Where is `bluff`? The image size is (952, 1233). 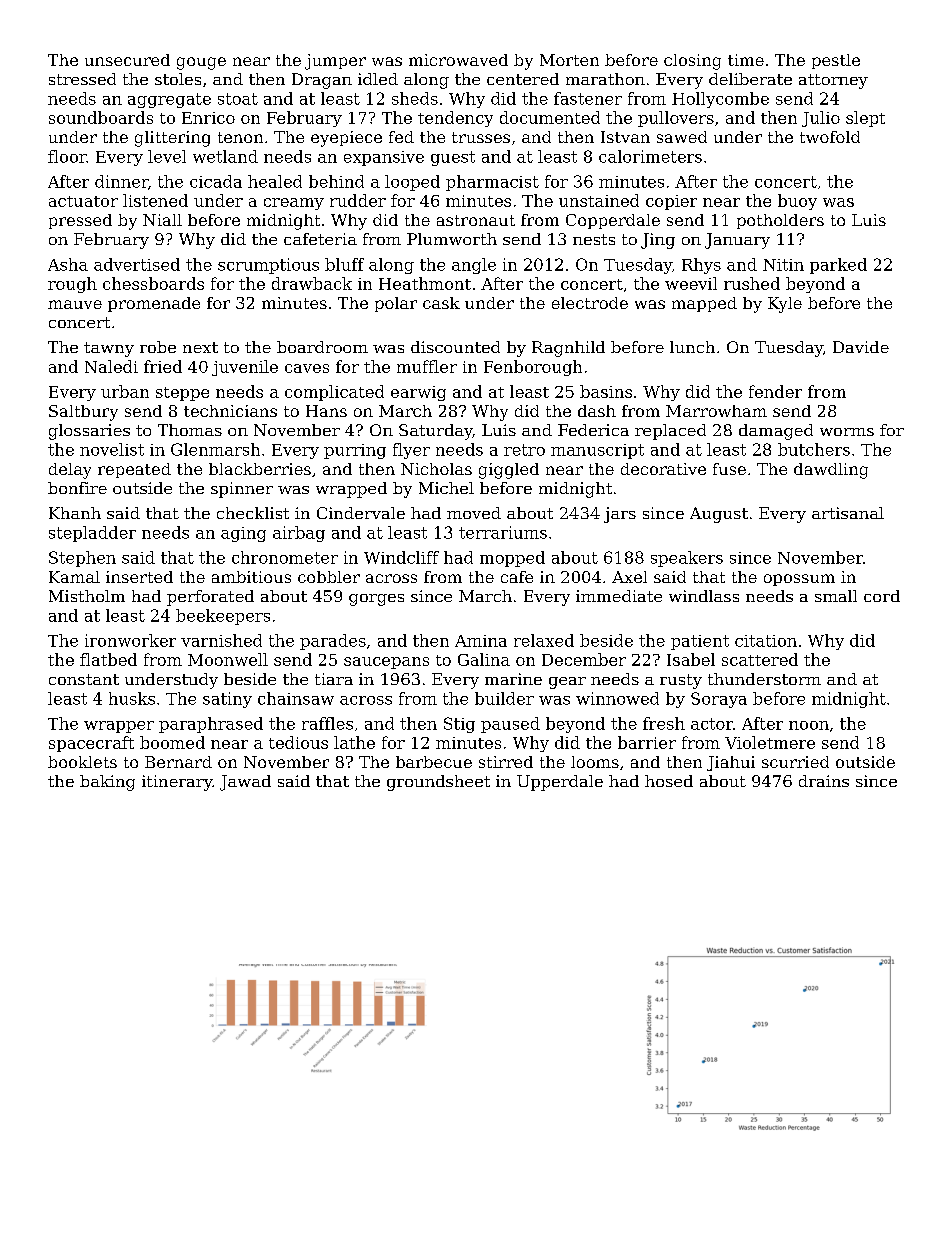
bluff is located at coordinates (344, 264).
